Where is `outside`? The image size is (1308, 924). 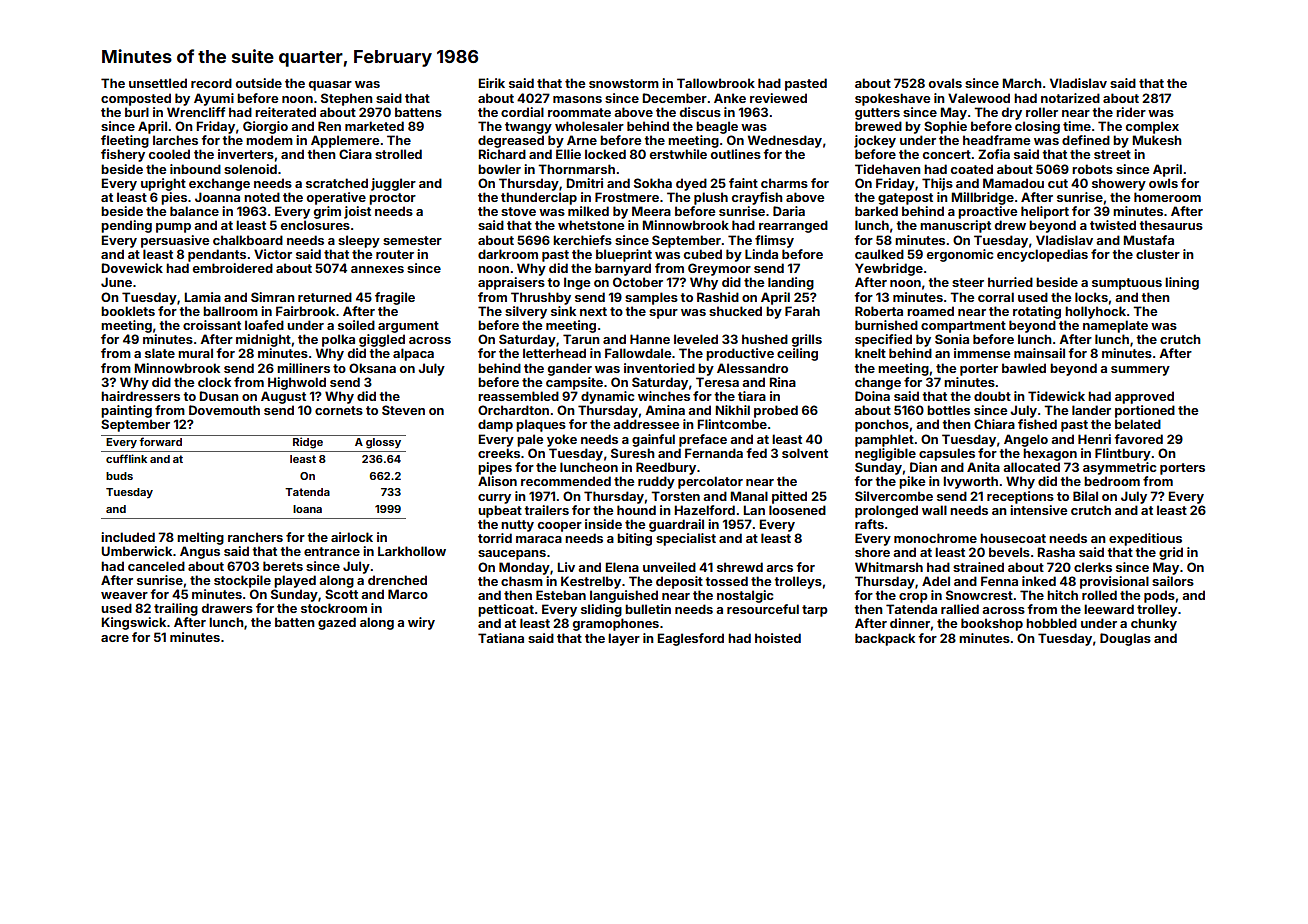
outside is located at coordinates (259, 83).
